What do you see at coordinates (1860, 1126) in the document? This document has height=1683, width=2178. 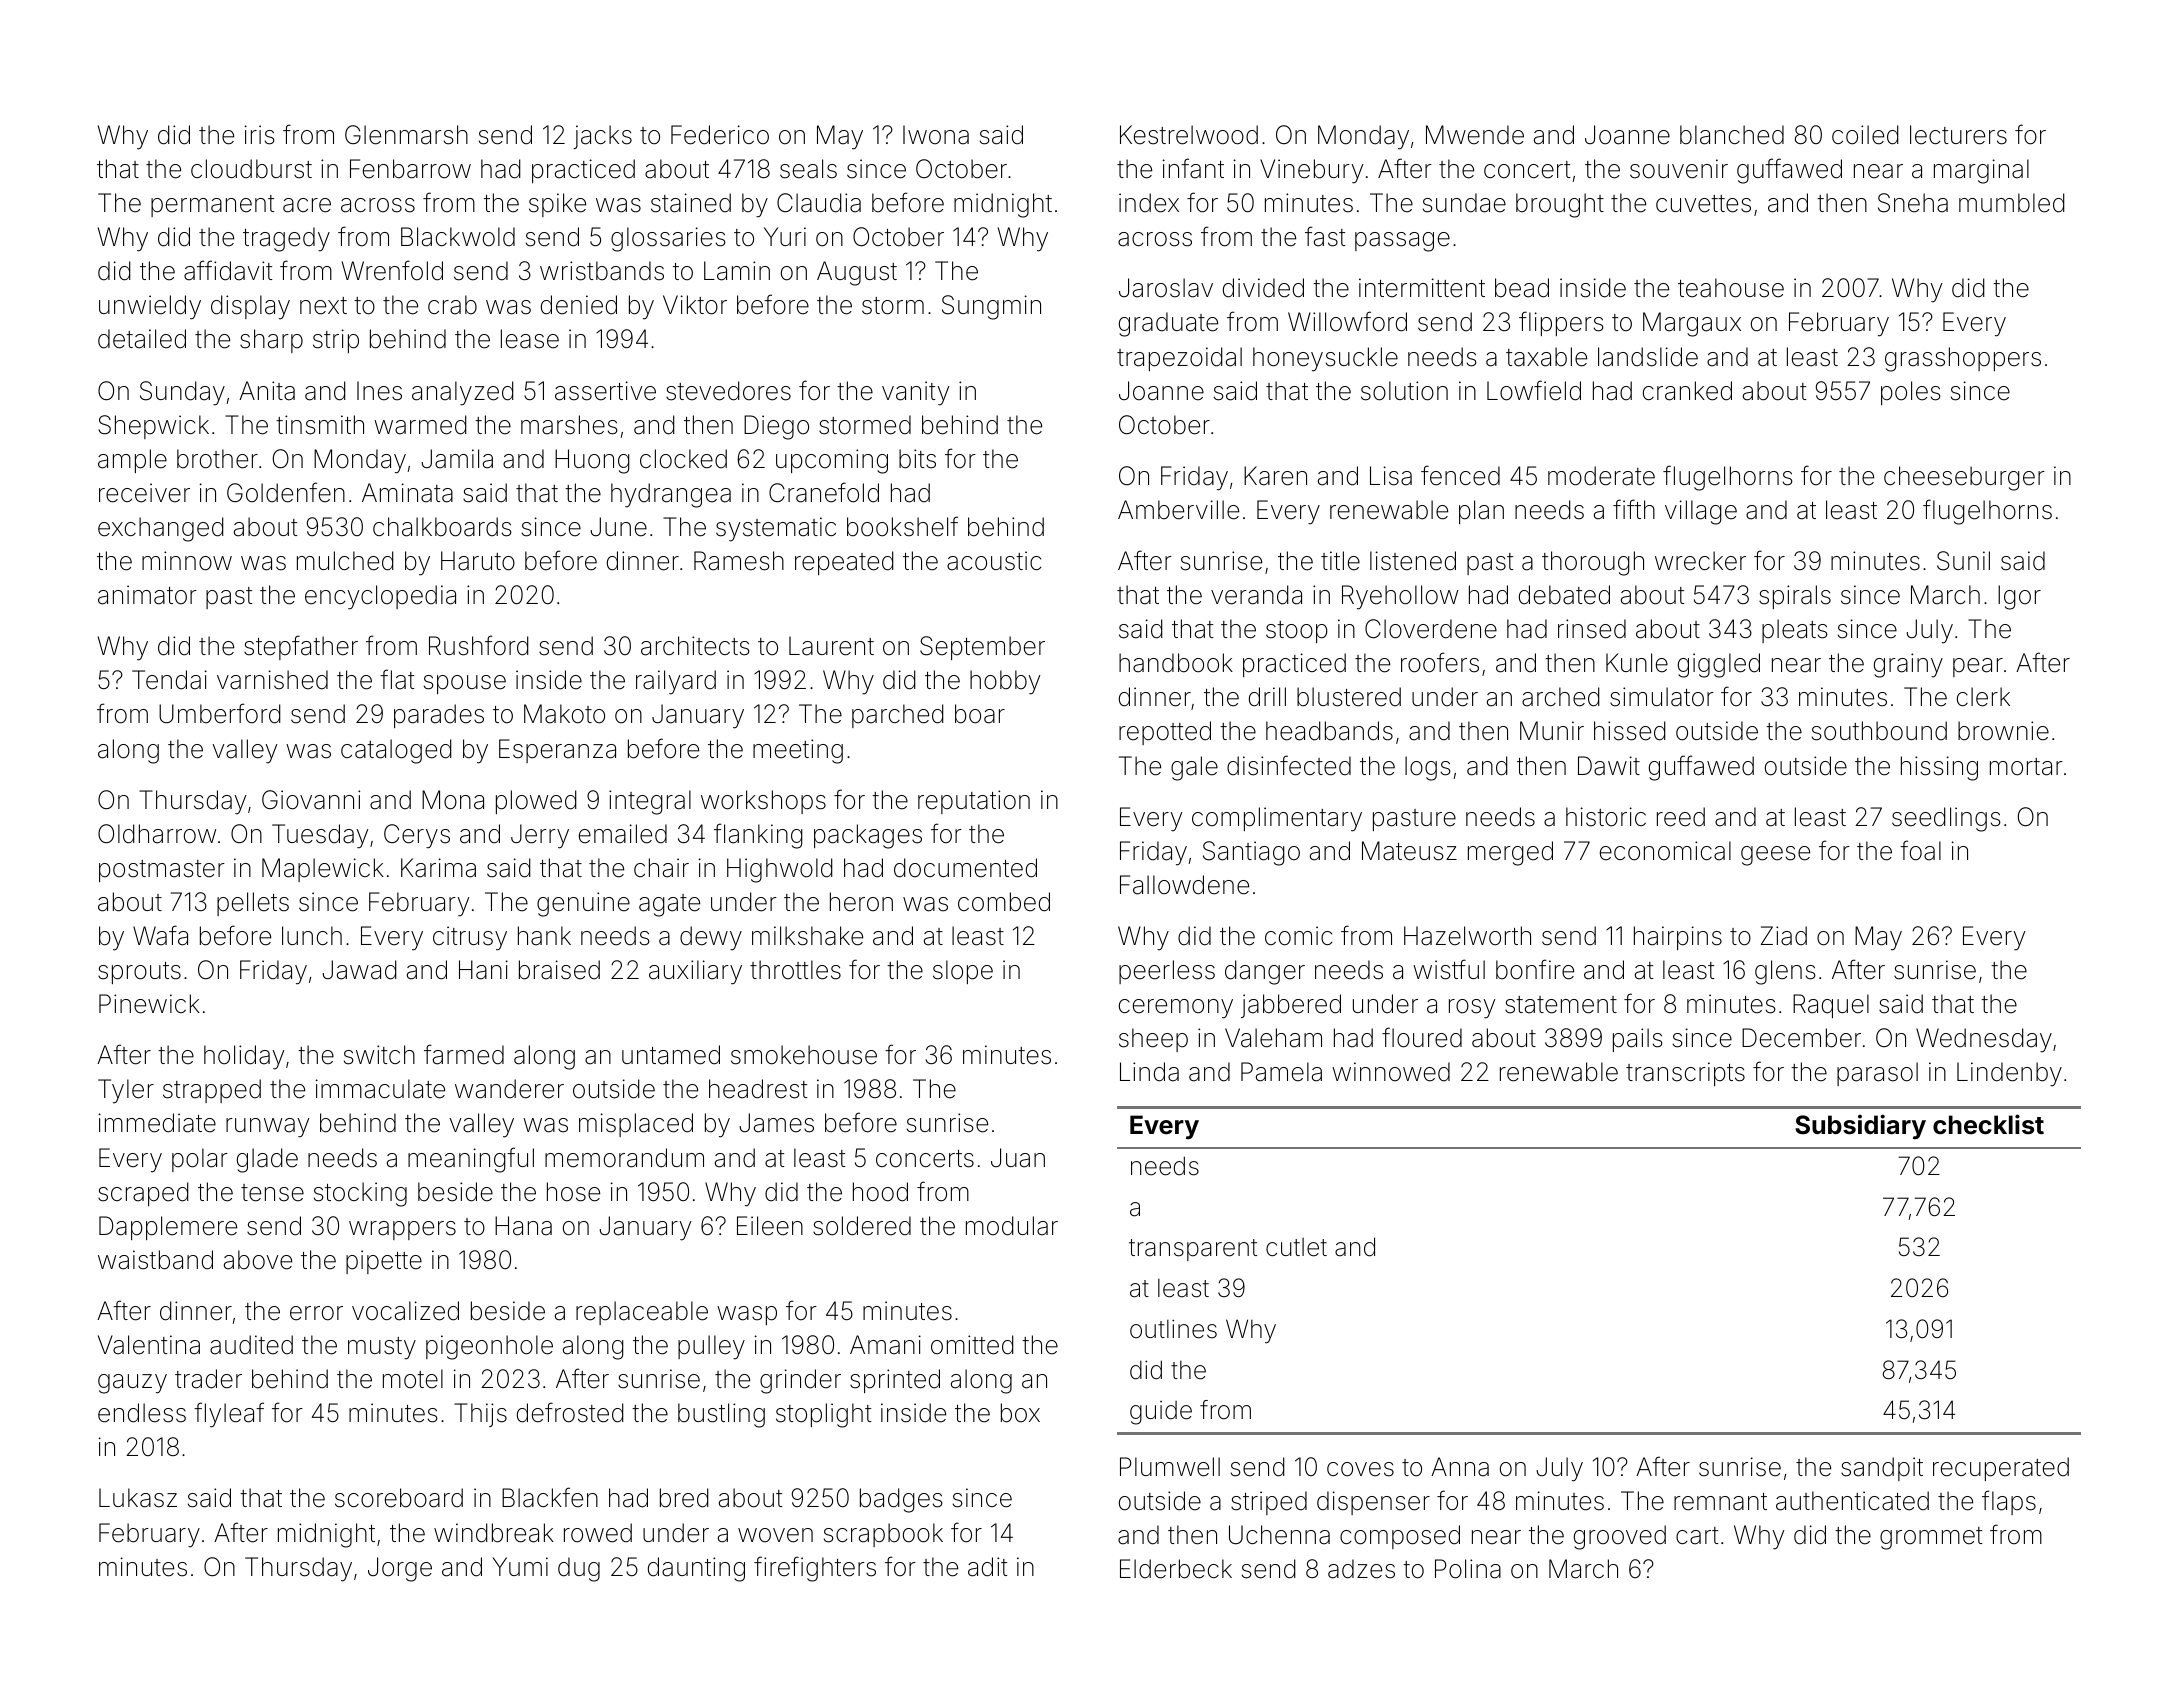 I see `Subsidiary` at bounding box center [1860, 1126].
